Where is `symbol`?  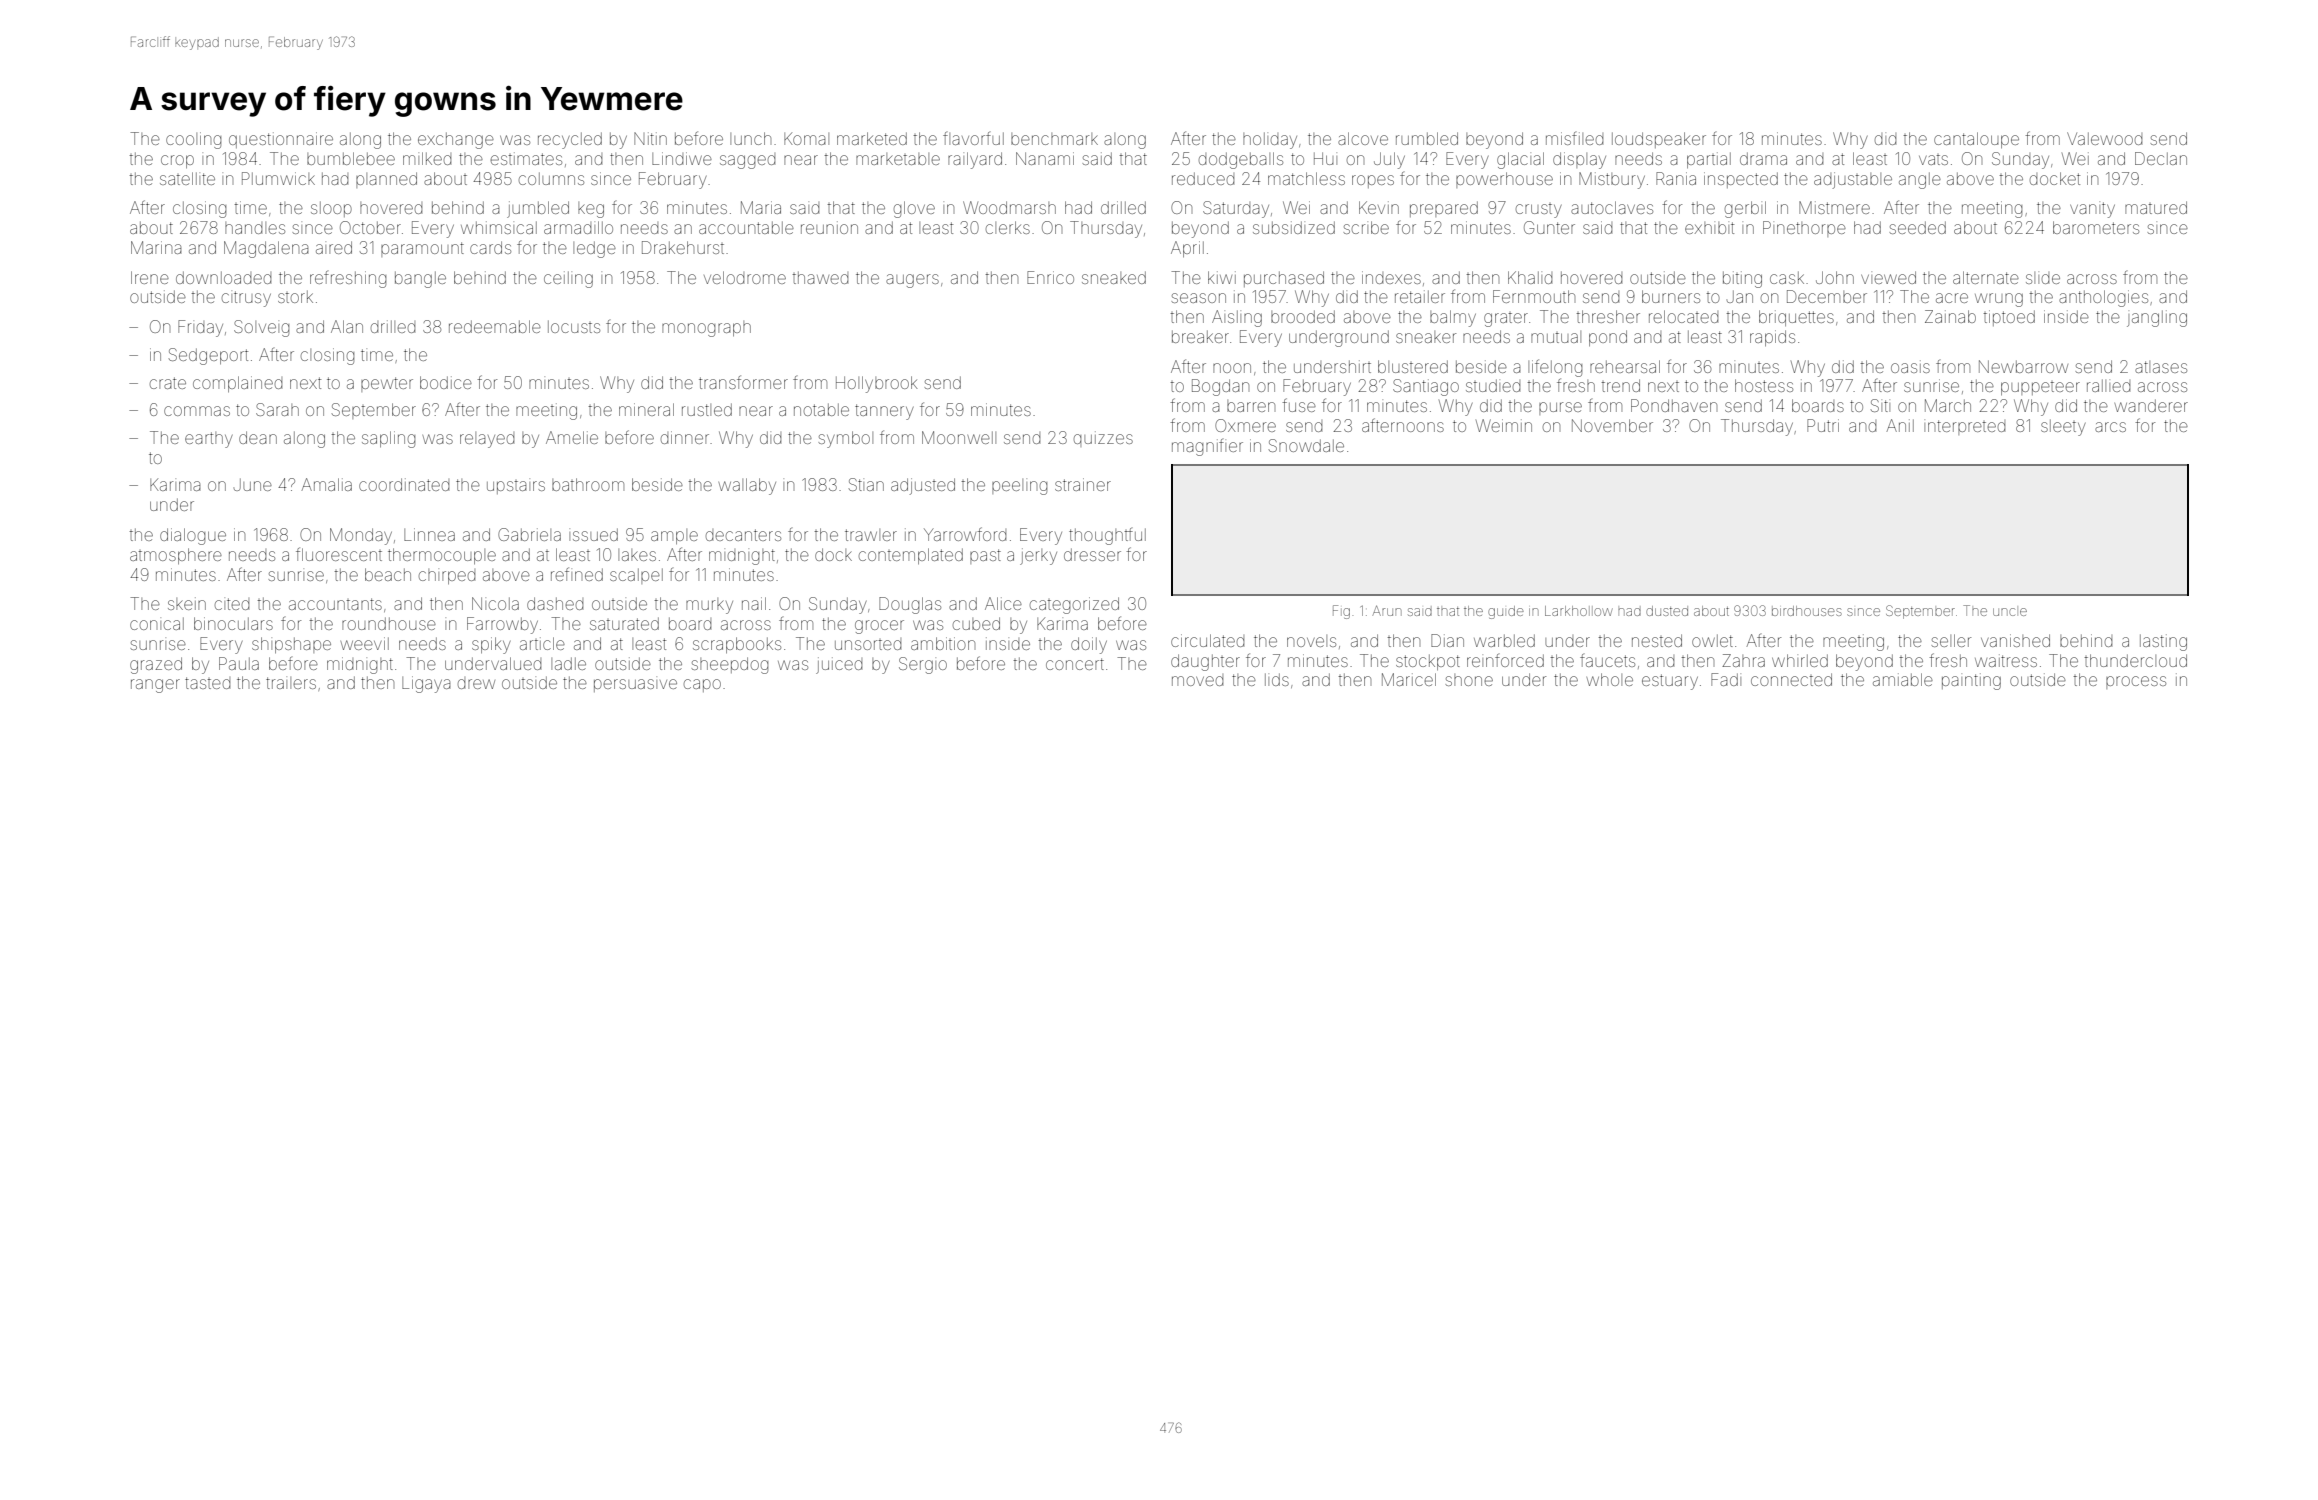
symbol is located at coordinates (845, 439).
